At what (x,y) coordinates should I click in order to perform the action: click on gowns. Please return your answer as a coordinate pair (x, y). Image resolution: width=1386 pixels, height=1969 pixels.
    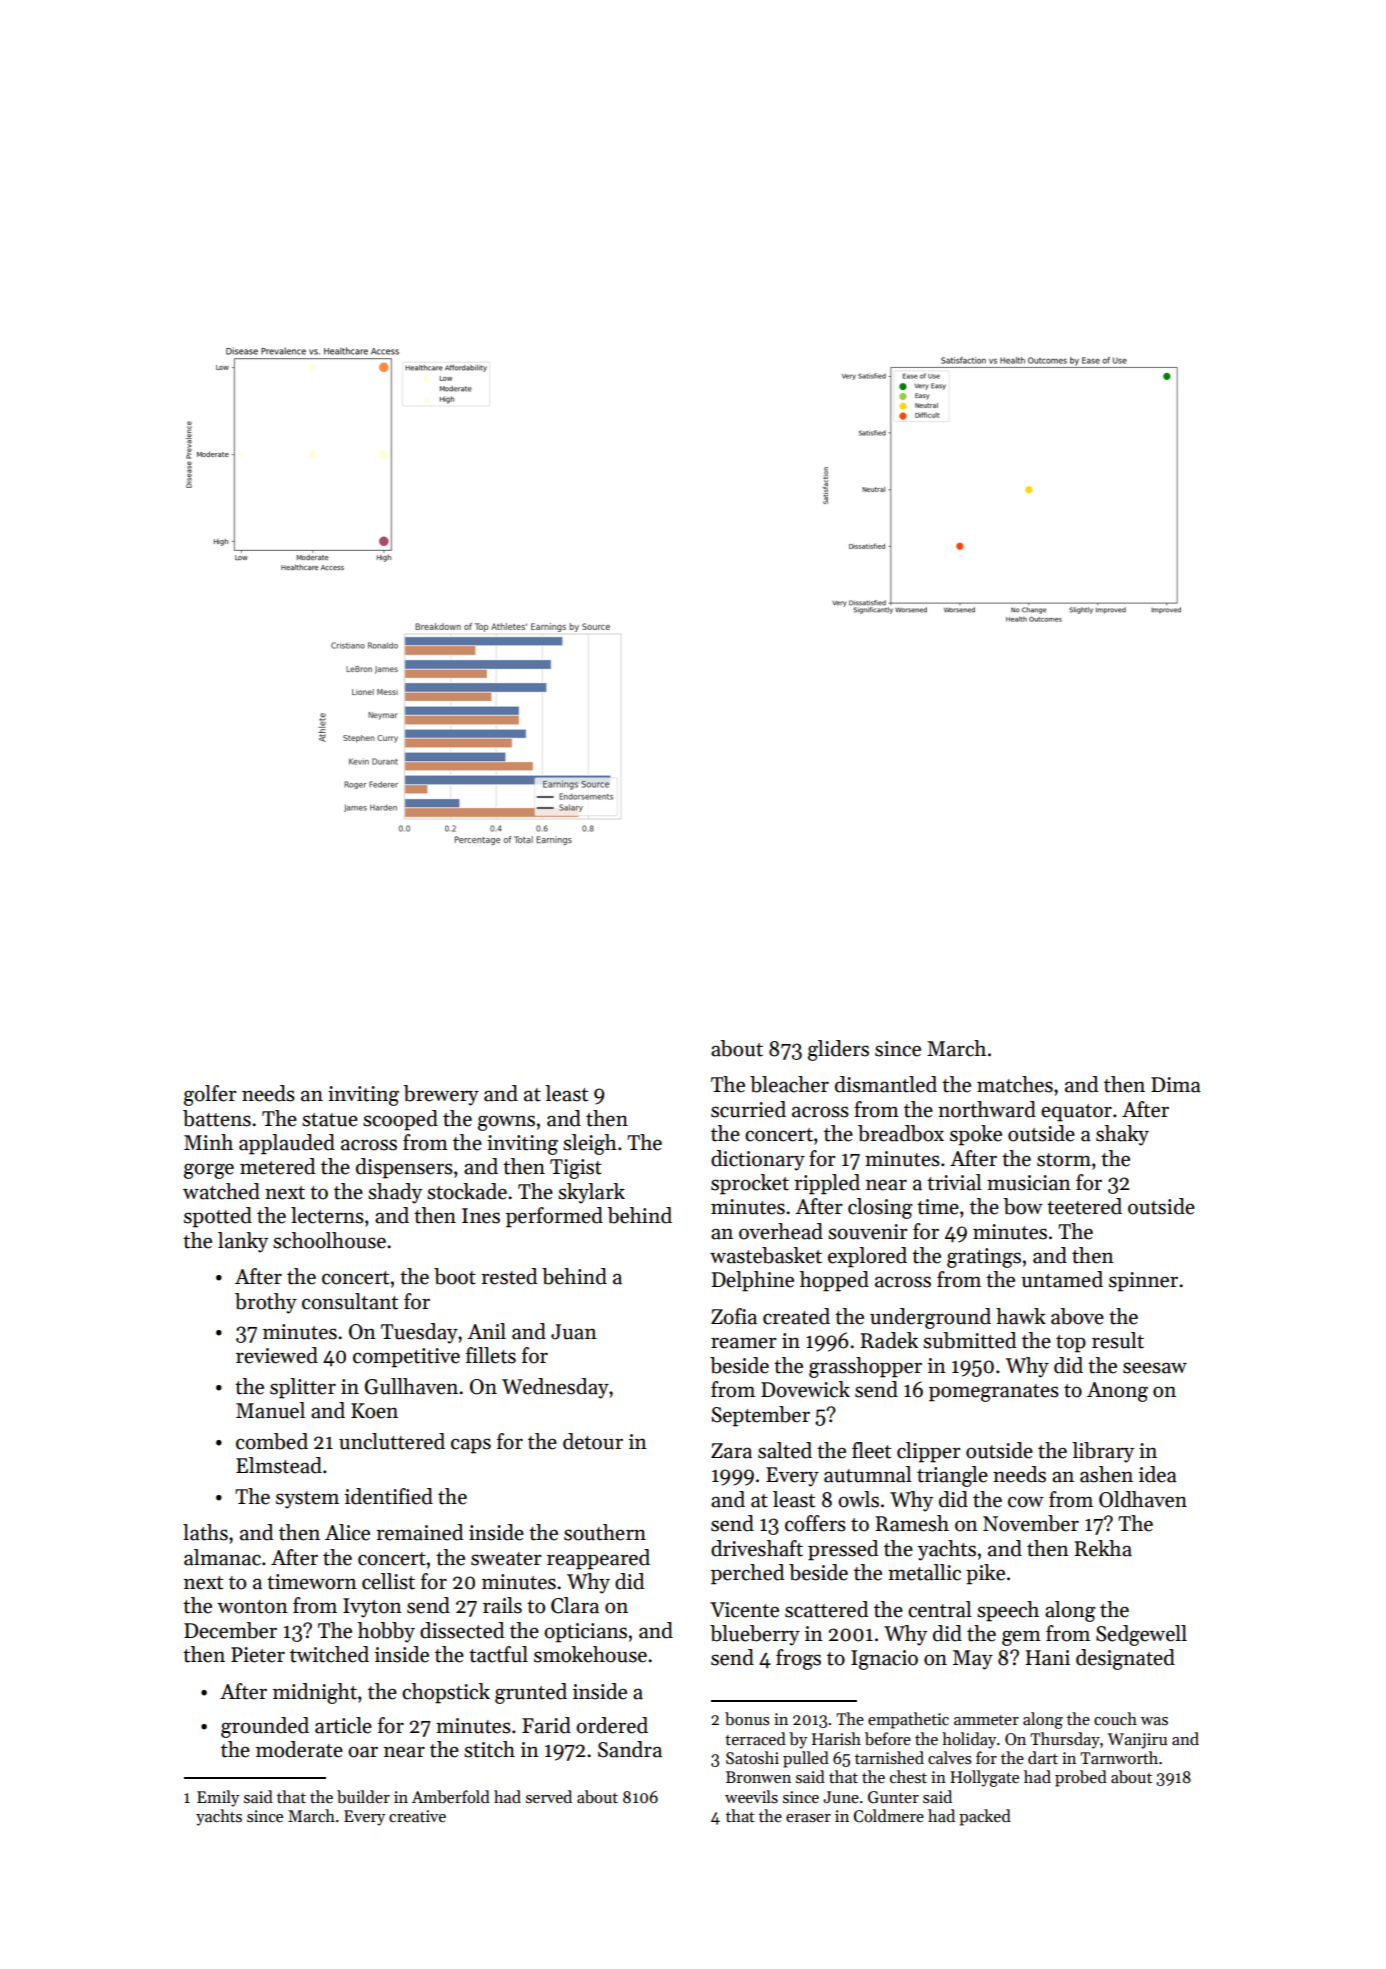
    Looking at the image, I should click on (506, 1123).
